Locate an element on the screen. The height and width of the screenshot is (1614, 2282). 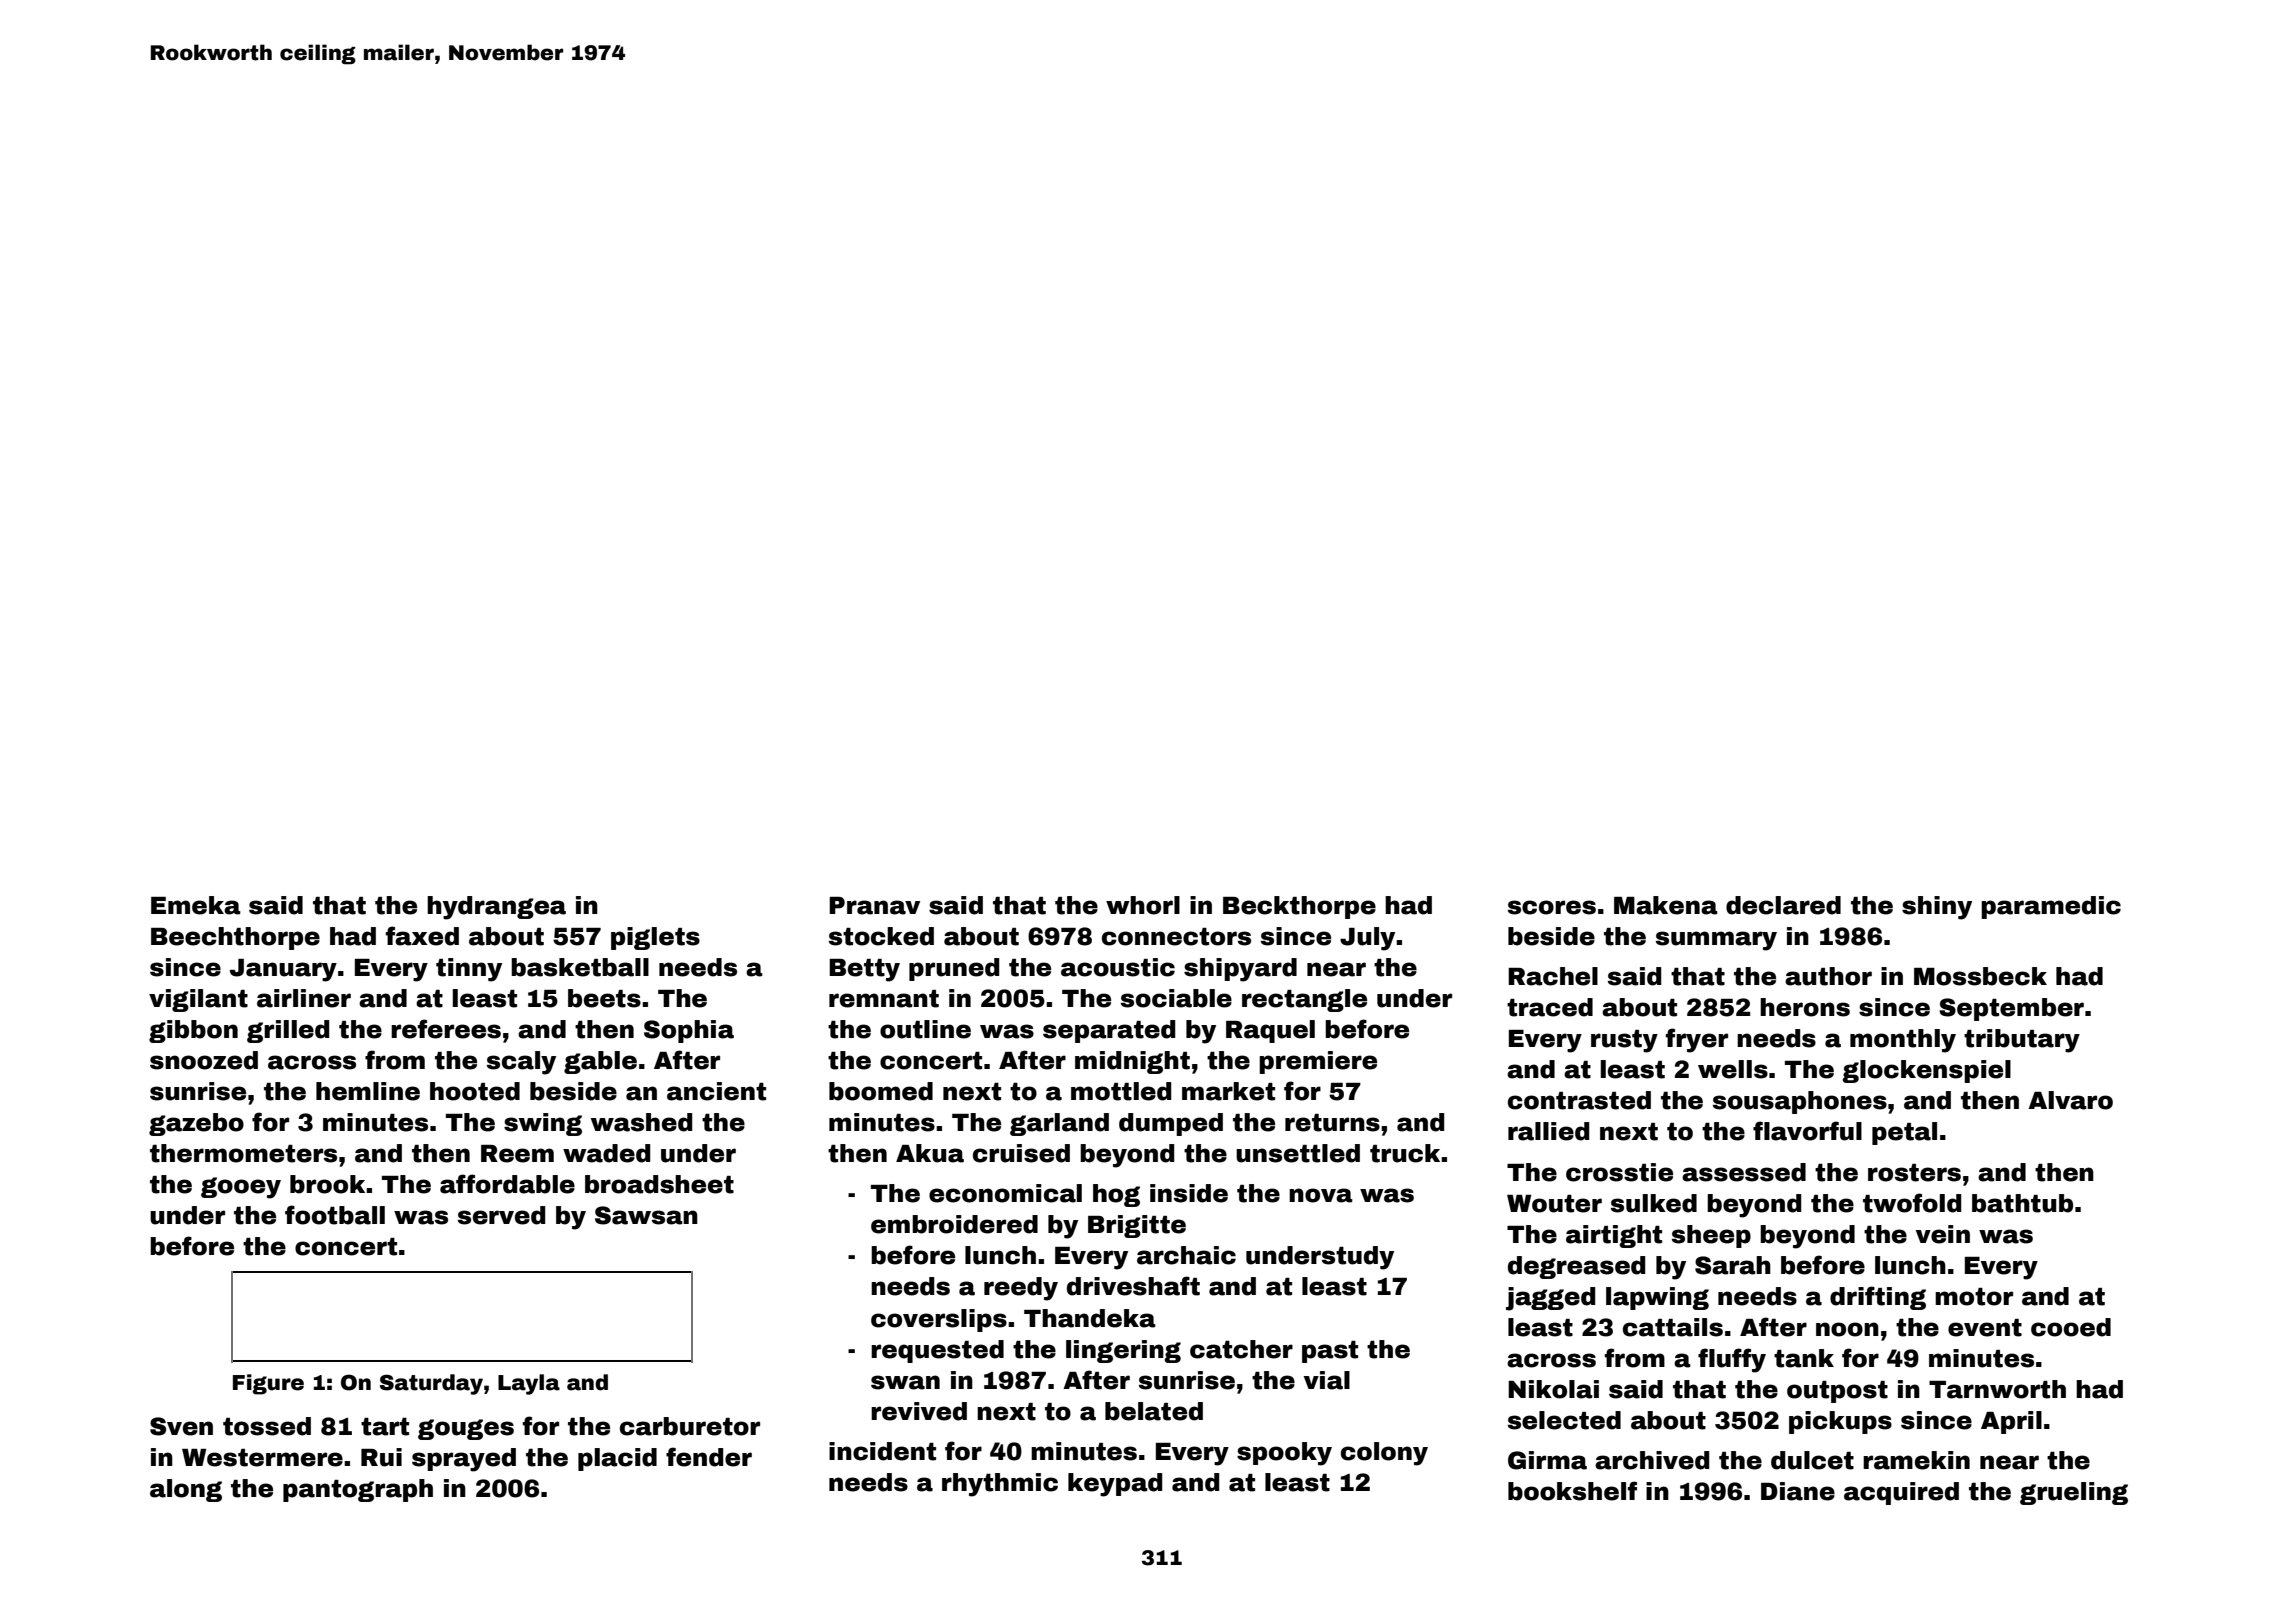
Nikolai is located at coordinates (1553, 1389).
